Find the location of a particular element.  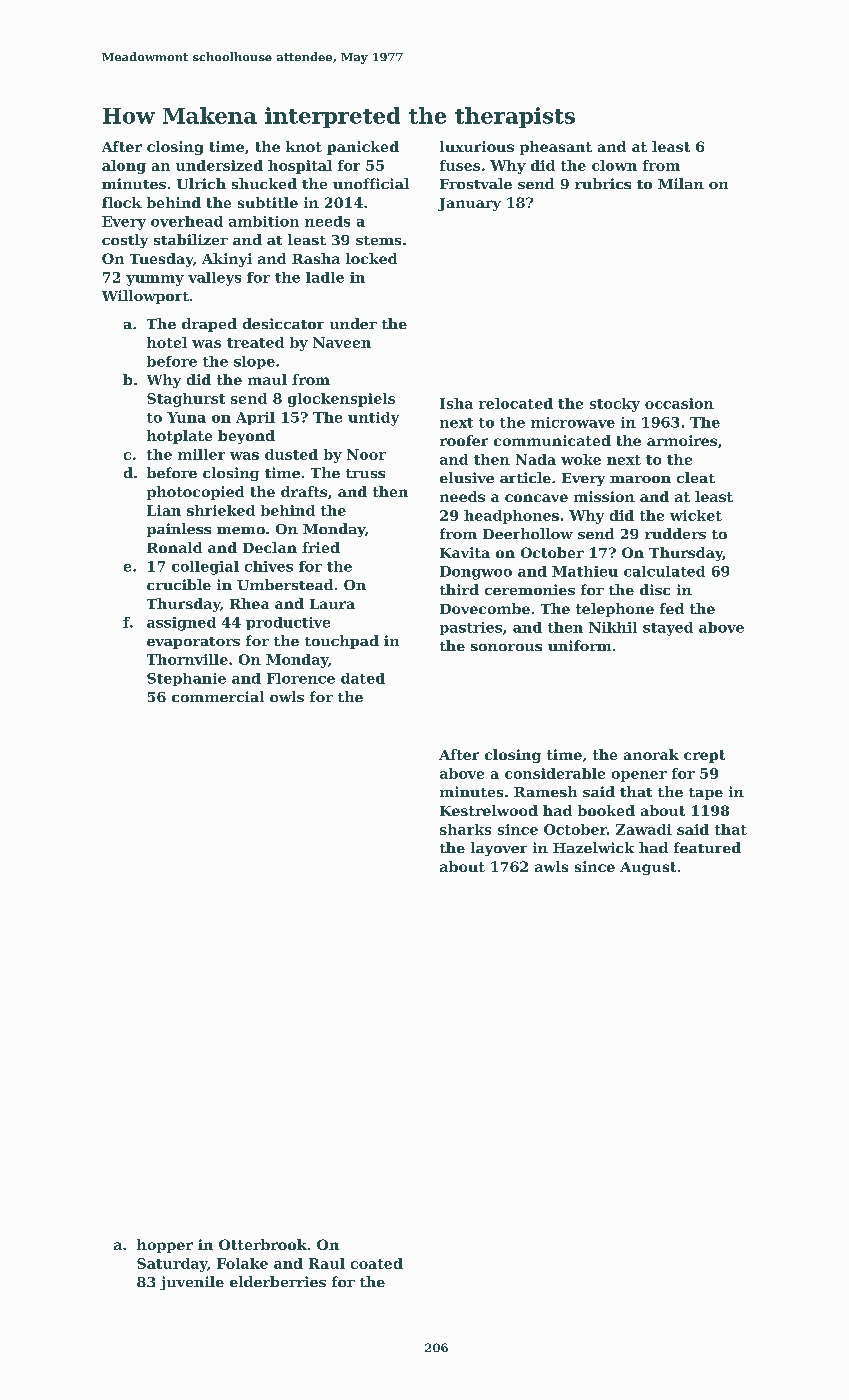

owls is located at coordinates (287, 696).
